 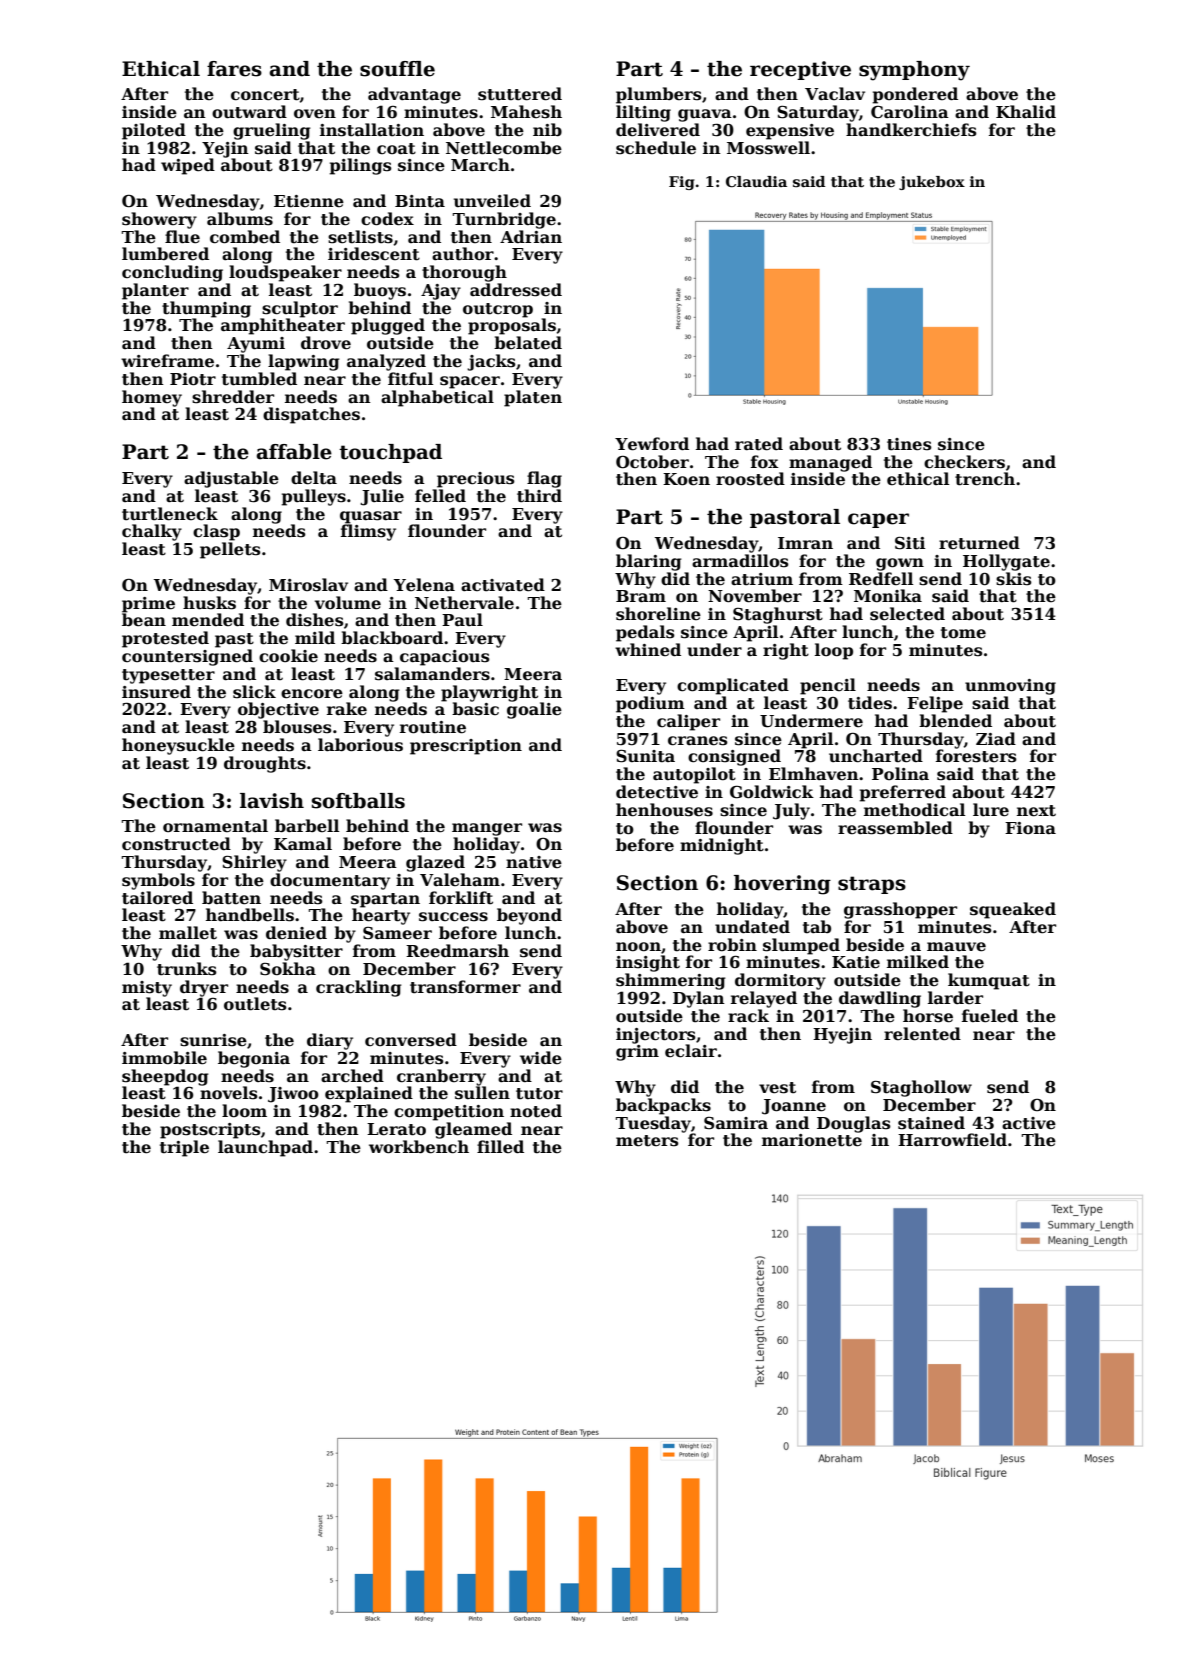 I want to click on Mahesh, so click(x=526, y=112).
